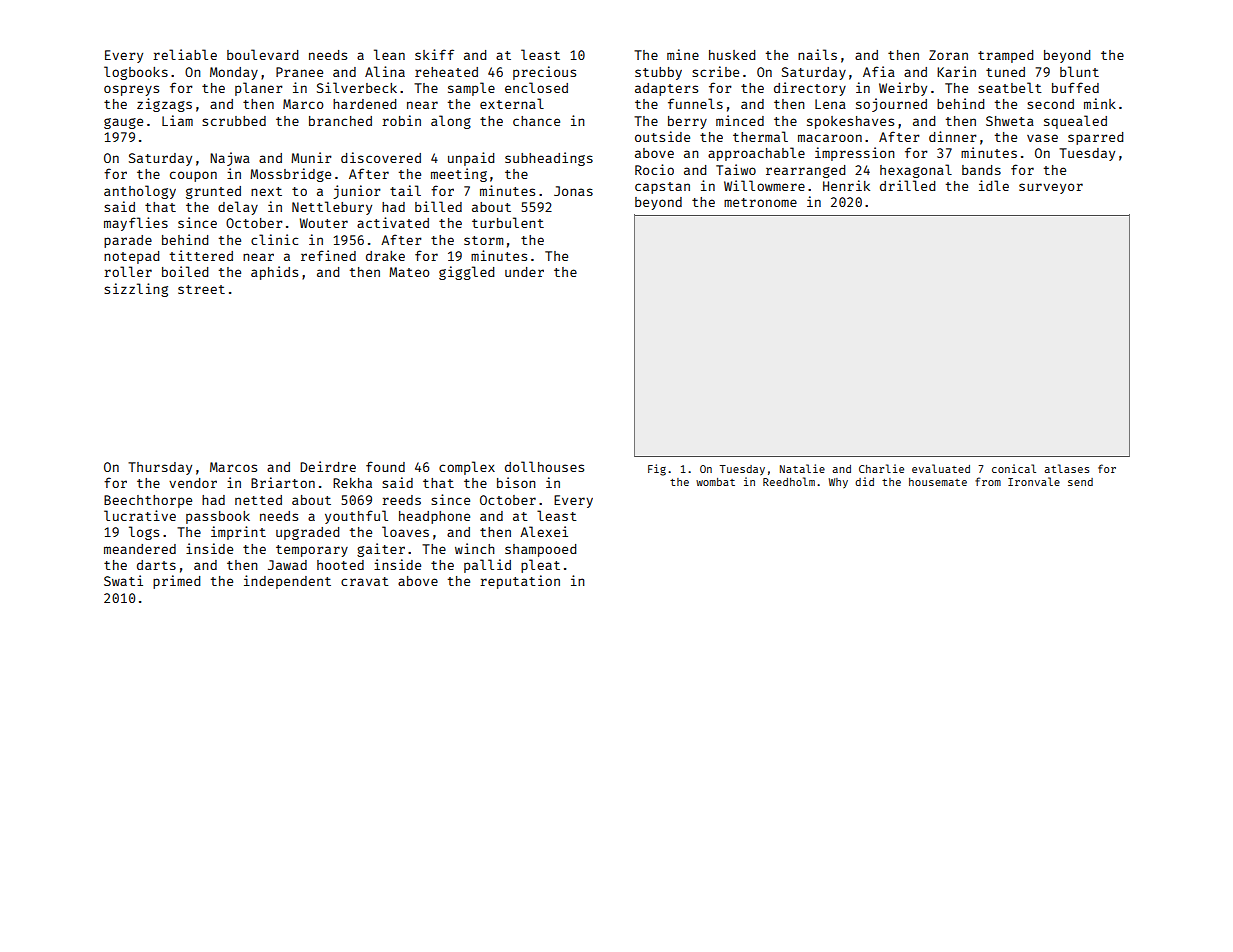 Image resolution: width=1233 pixels, height=952 pixels. I want to click on independent, so click(287, 582).
